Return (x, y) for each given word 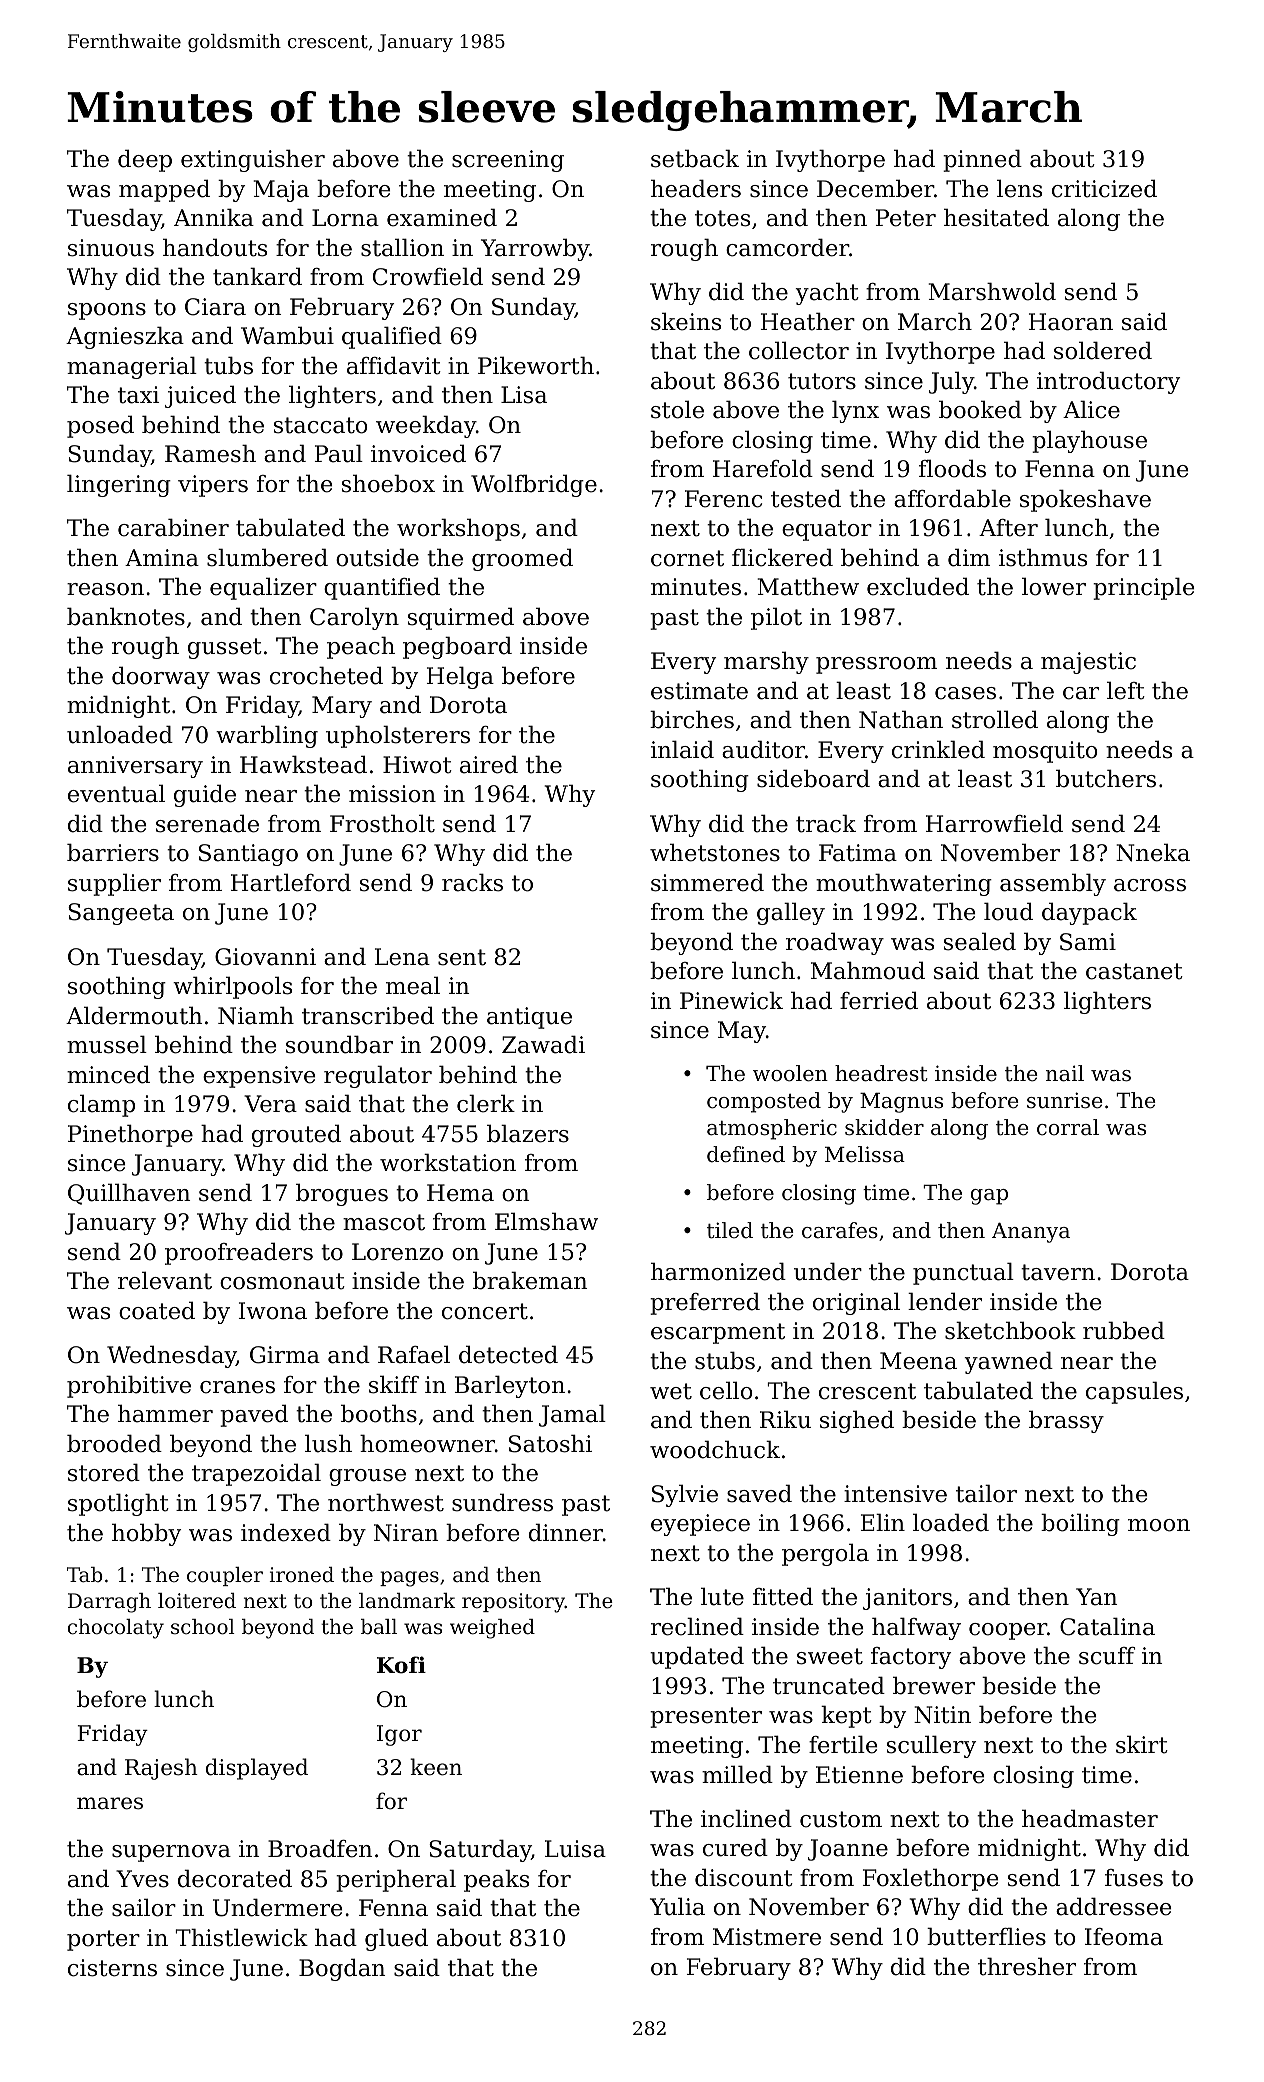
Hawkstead (303, 764)
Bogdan (342, 1969)
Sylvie (685, 1495)
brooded (114, 1443)
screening (508, 161)
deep (145, 160)
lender (945, 1301)
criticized (1104, 188)
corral (1068, 1127)
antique (529, 1018)
